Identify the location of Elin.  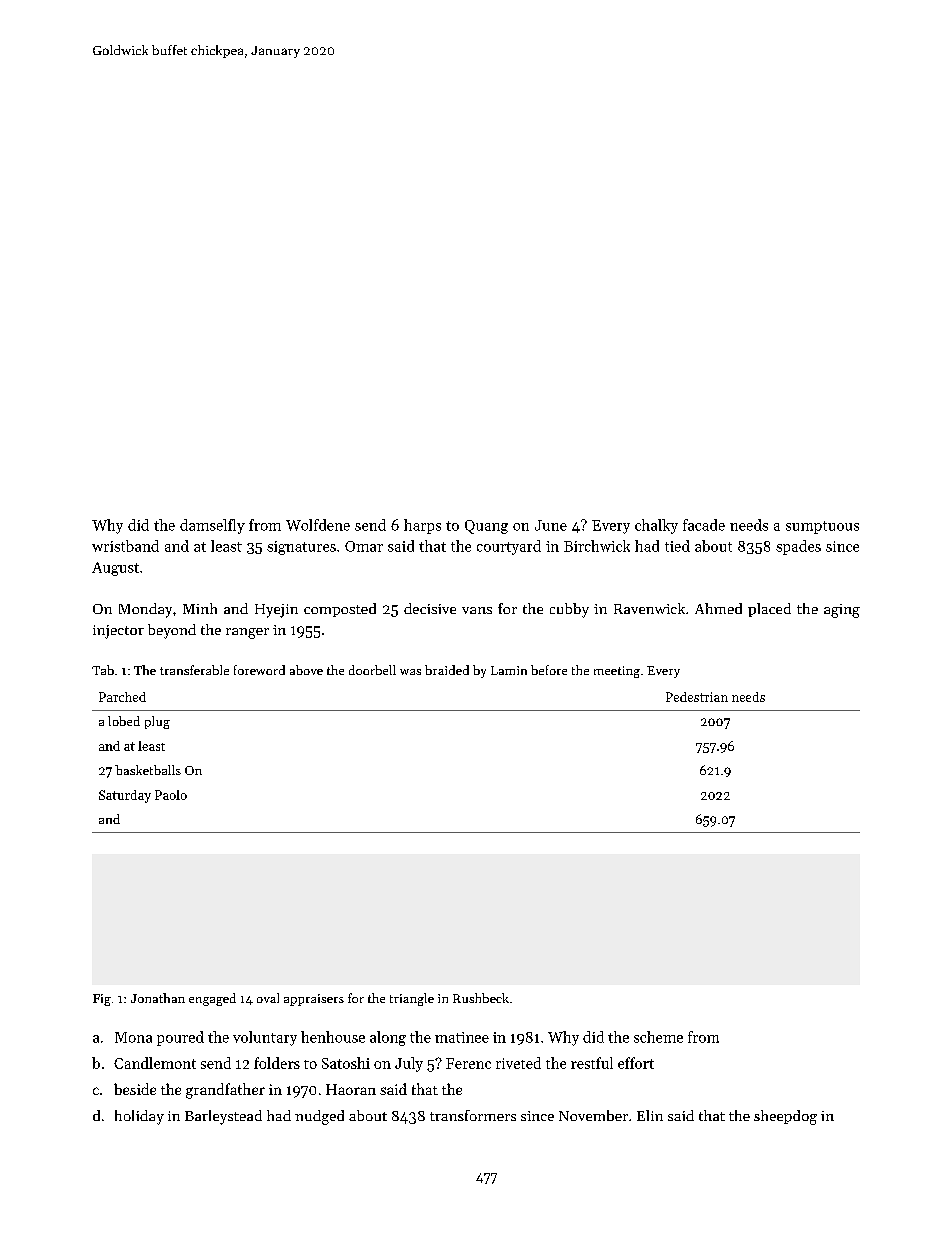
(650, 1115).
